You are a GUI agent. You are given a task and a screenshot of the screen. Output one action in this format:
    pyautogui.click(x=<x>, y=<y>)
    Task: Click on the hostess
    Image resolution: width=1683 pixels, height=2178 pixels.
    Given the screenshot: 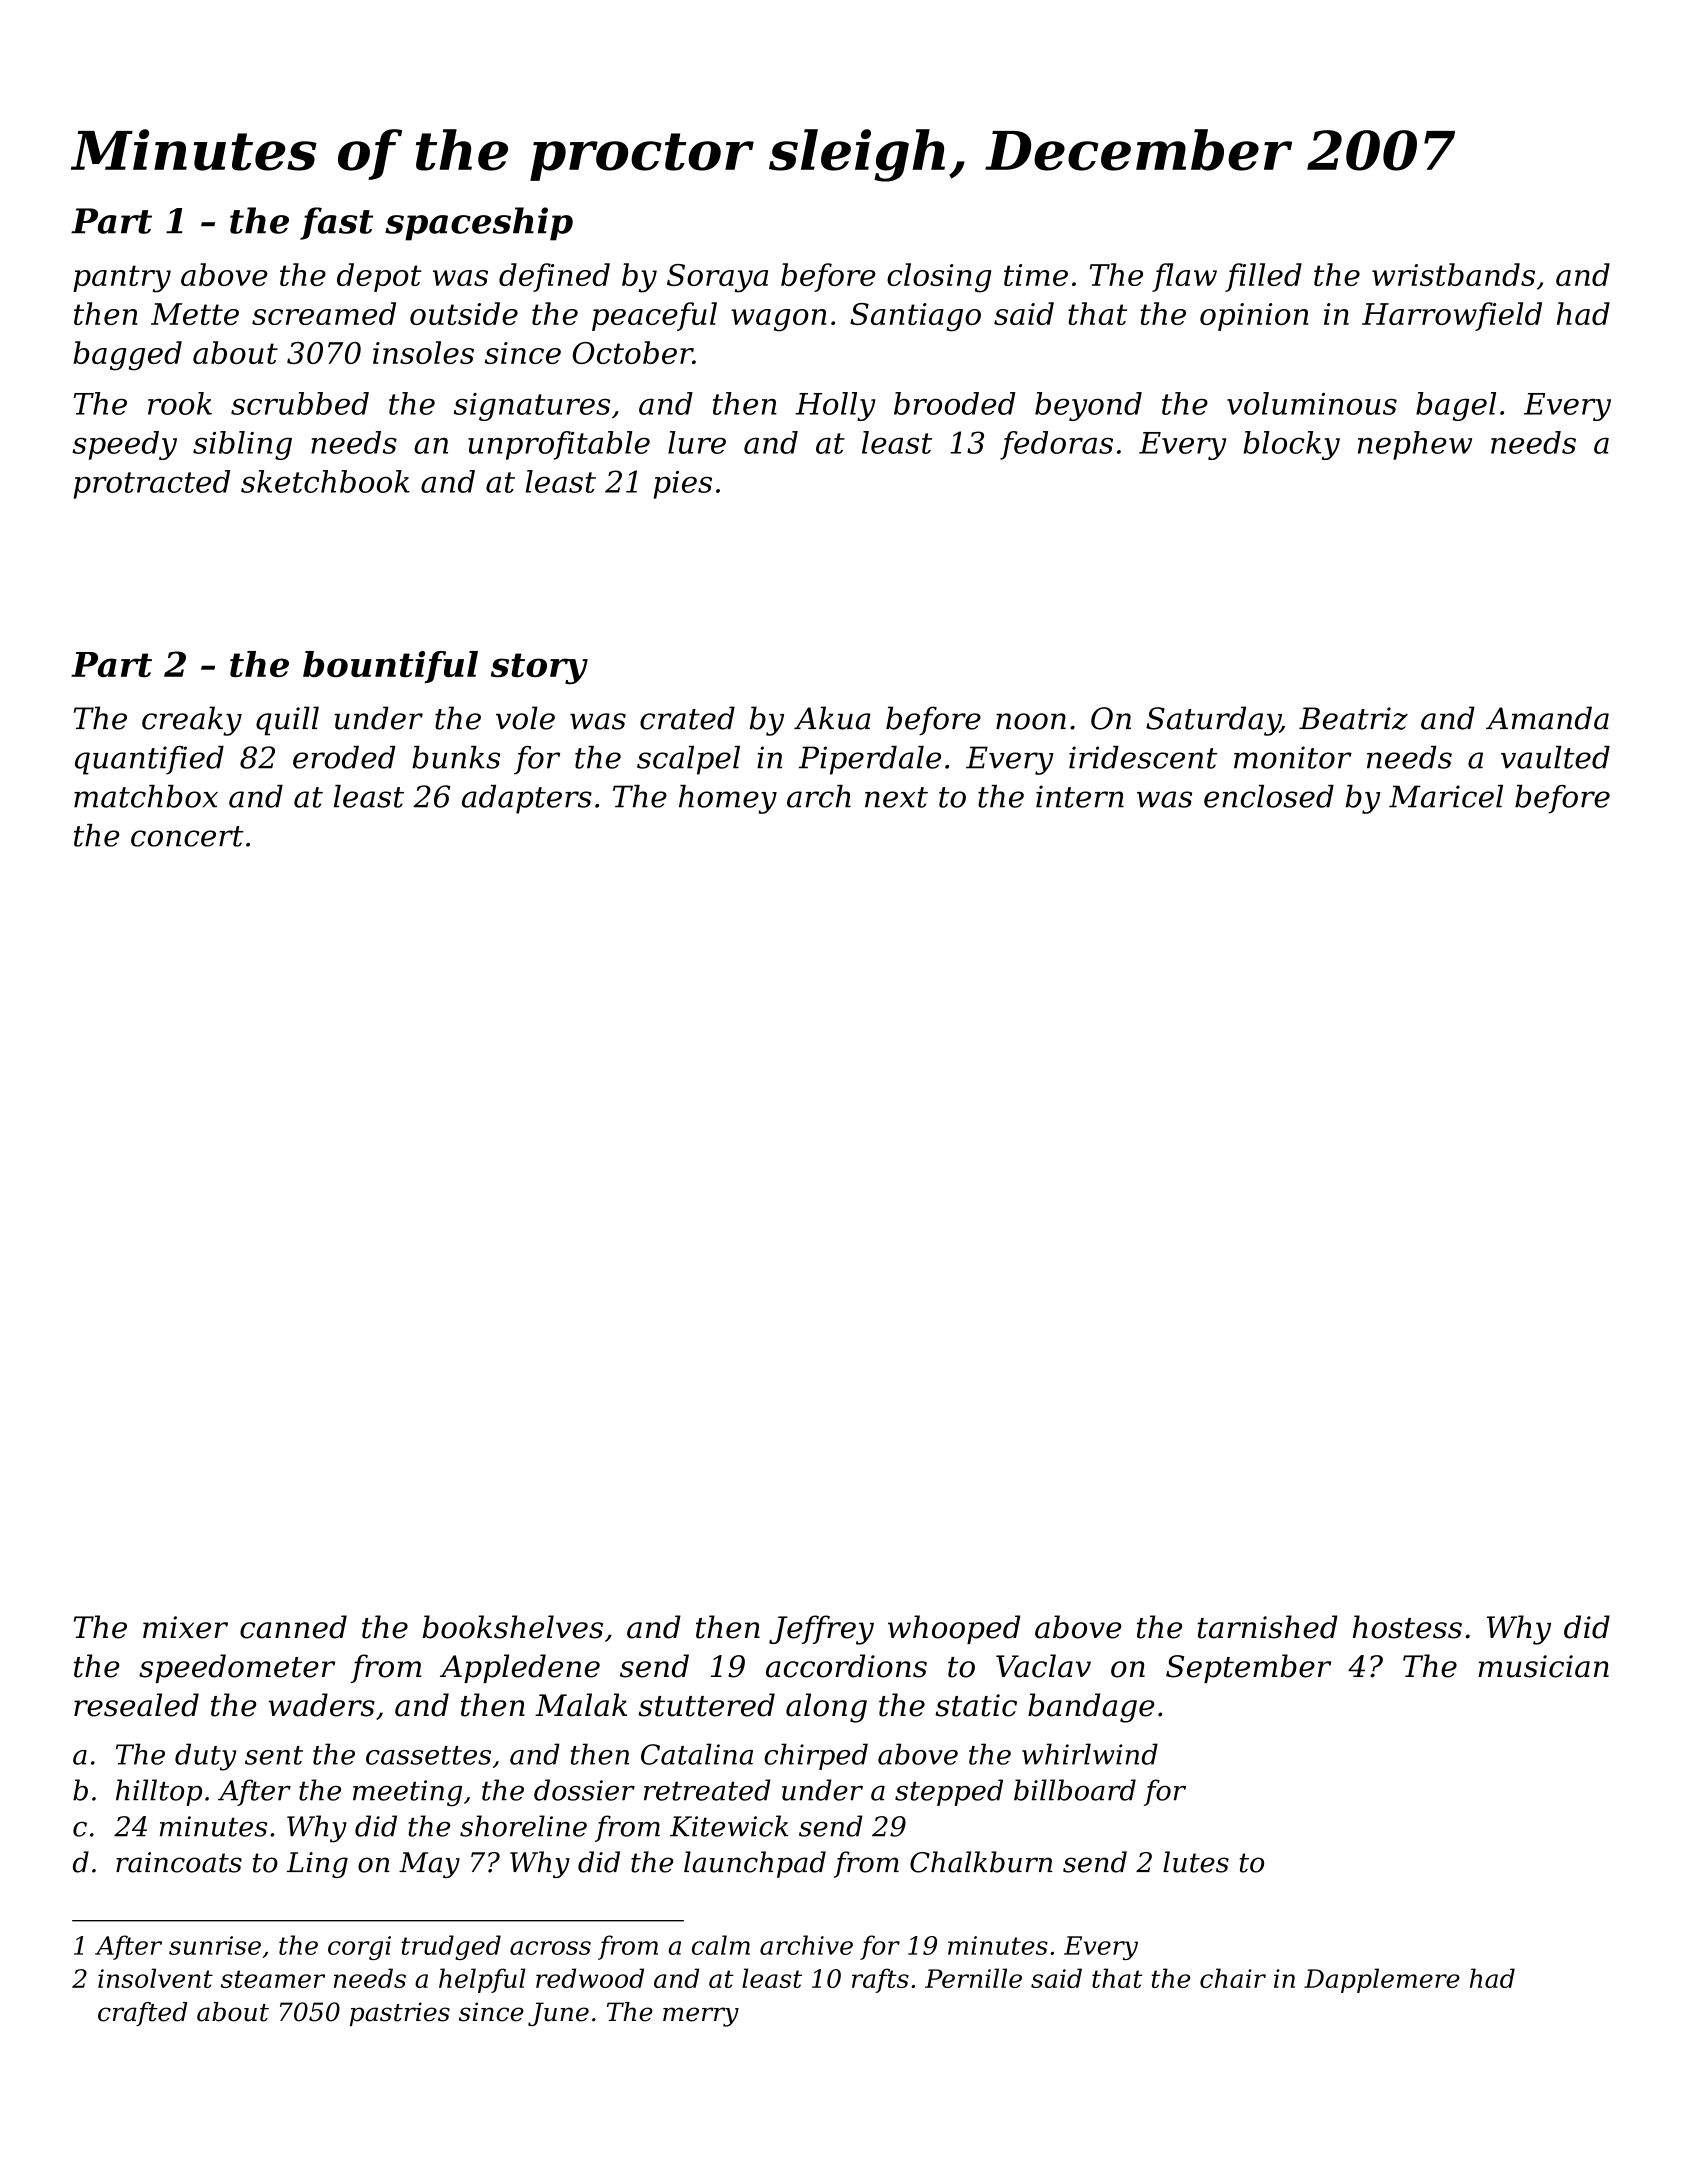 What is the action you would take?
    pyautogui.click(x=1407, y=1627)
